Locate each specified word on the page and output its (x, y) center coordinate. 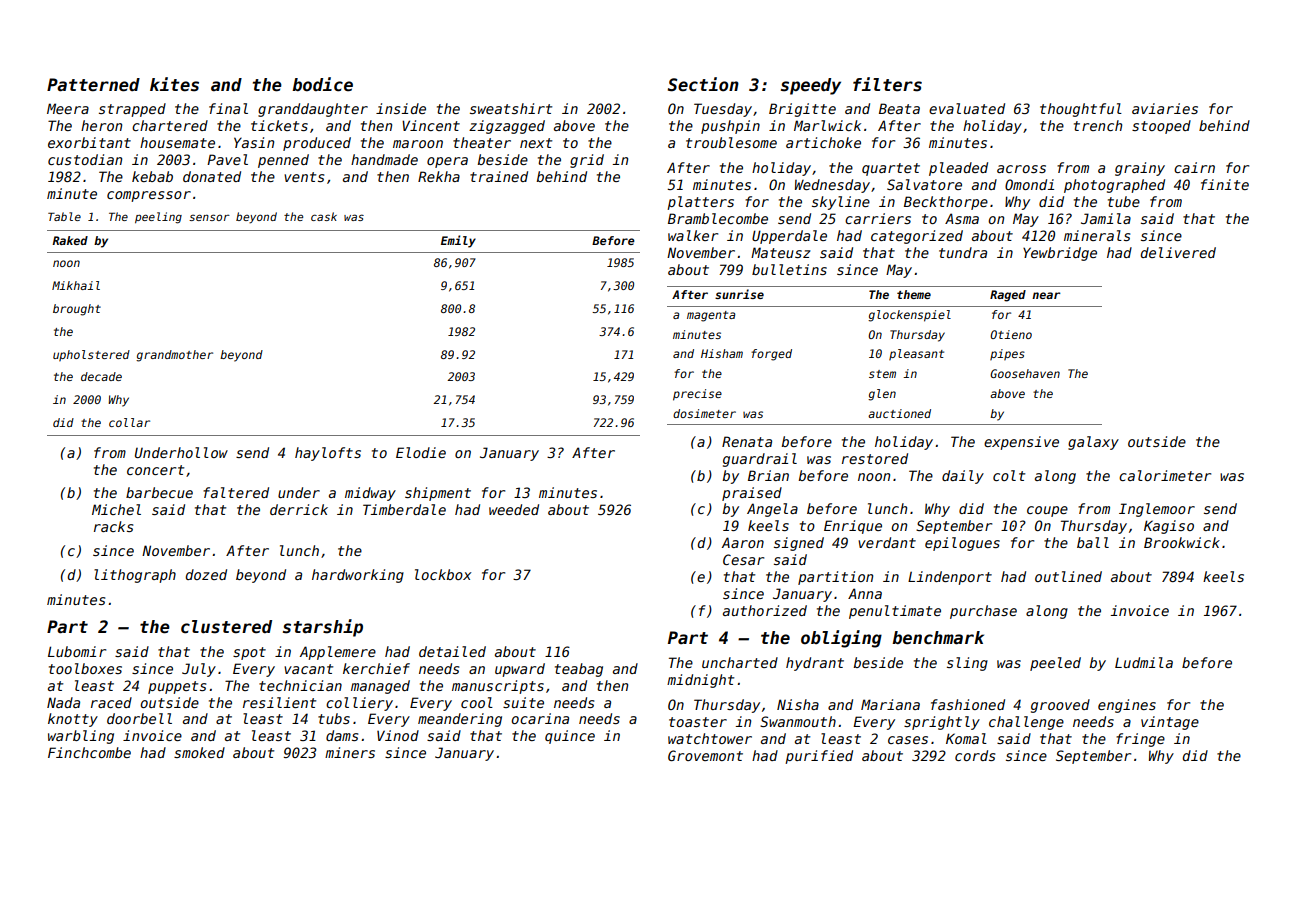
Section (703, 84)
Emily (458, 241)
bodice (322, 84)
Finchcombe (89, 752)
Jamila (1106, 218)
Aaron (743, 542)
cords (975, 755)
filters (887, 84)
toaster (698, 722)
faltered (236, 492)
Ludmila (1144, 662)
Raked (70, 240)
